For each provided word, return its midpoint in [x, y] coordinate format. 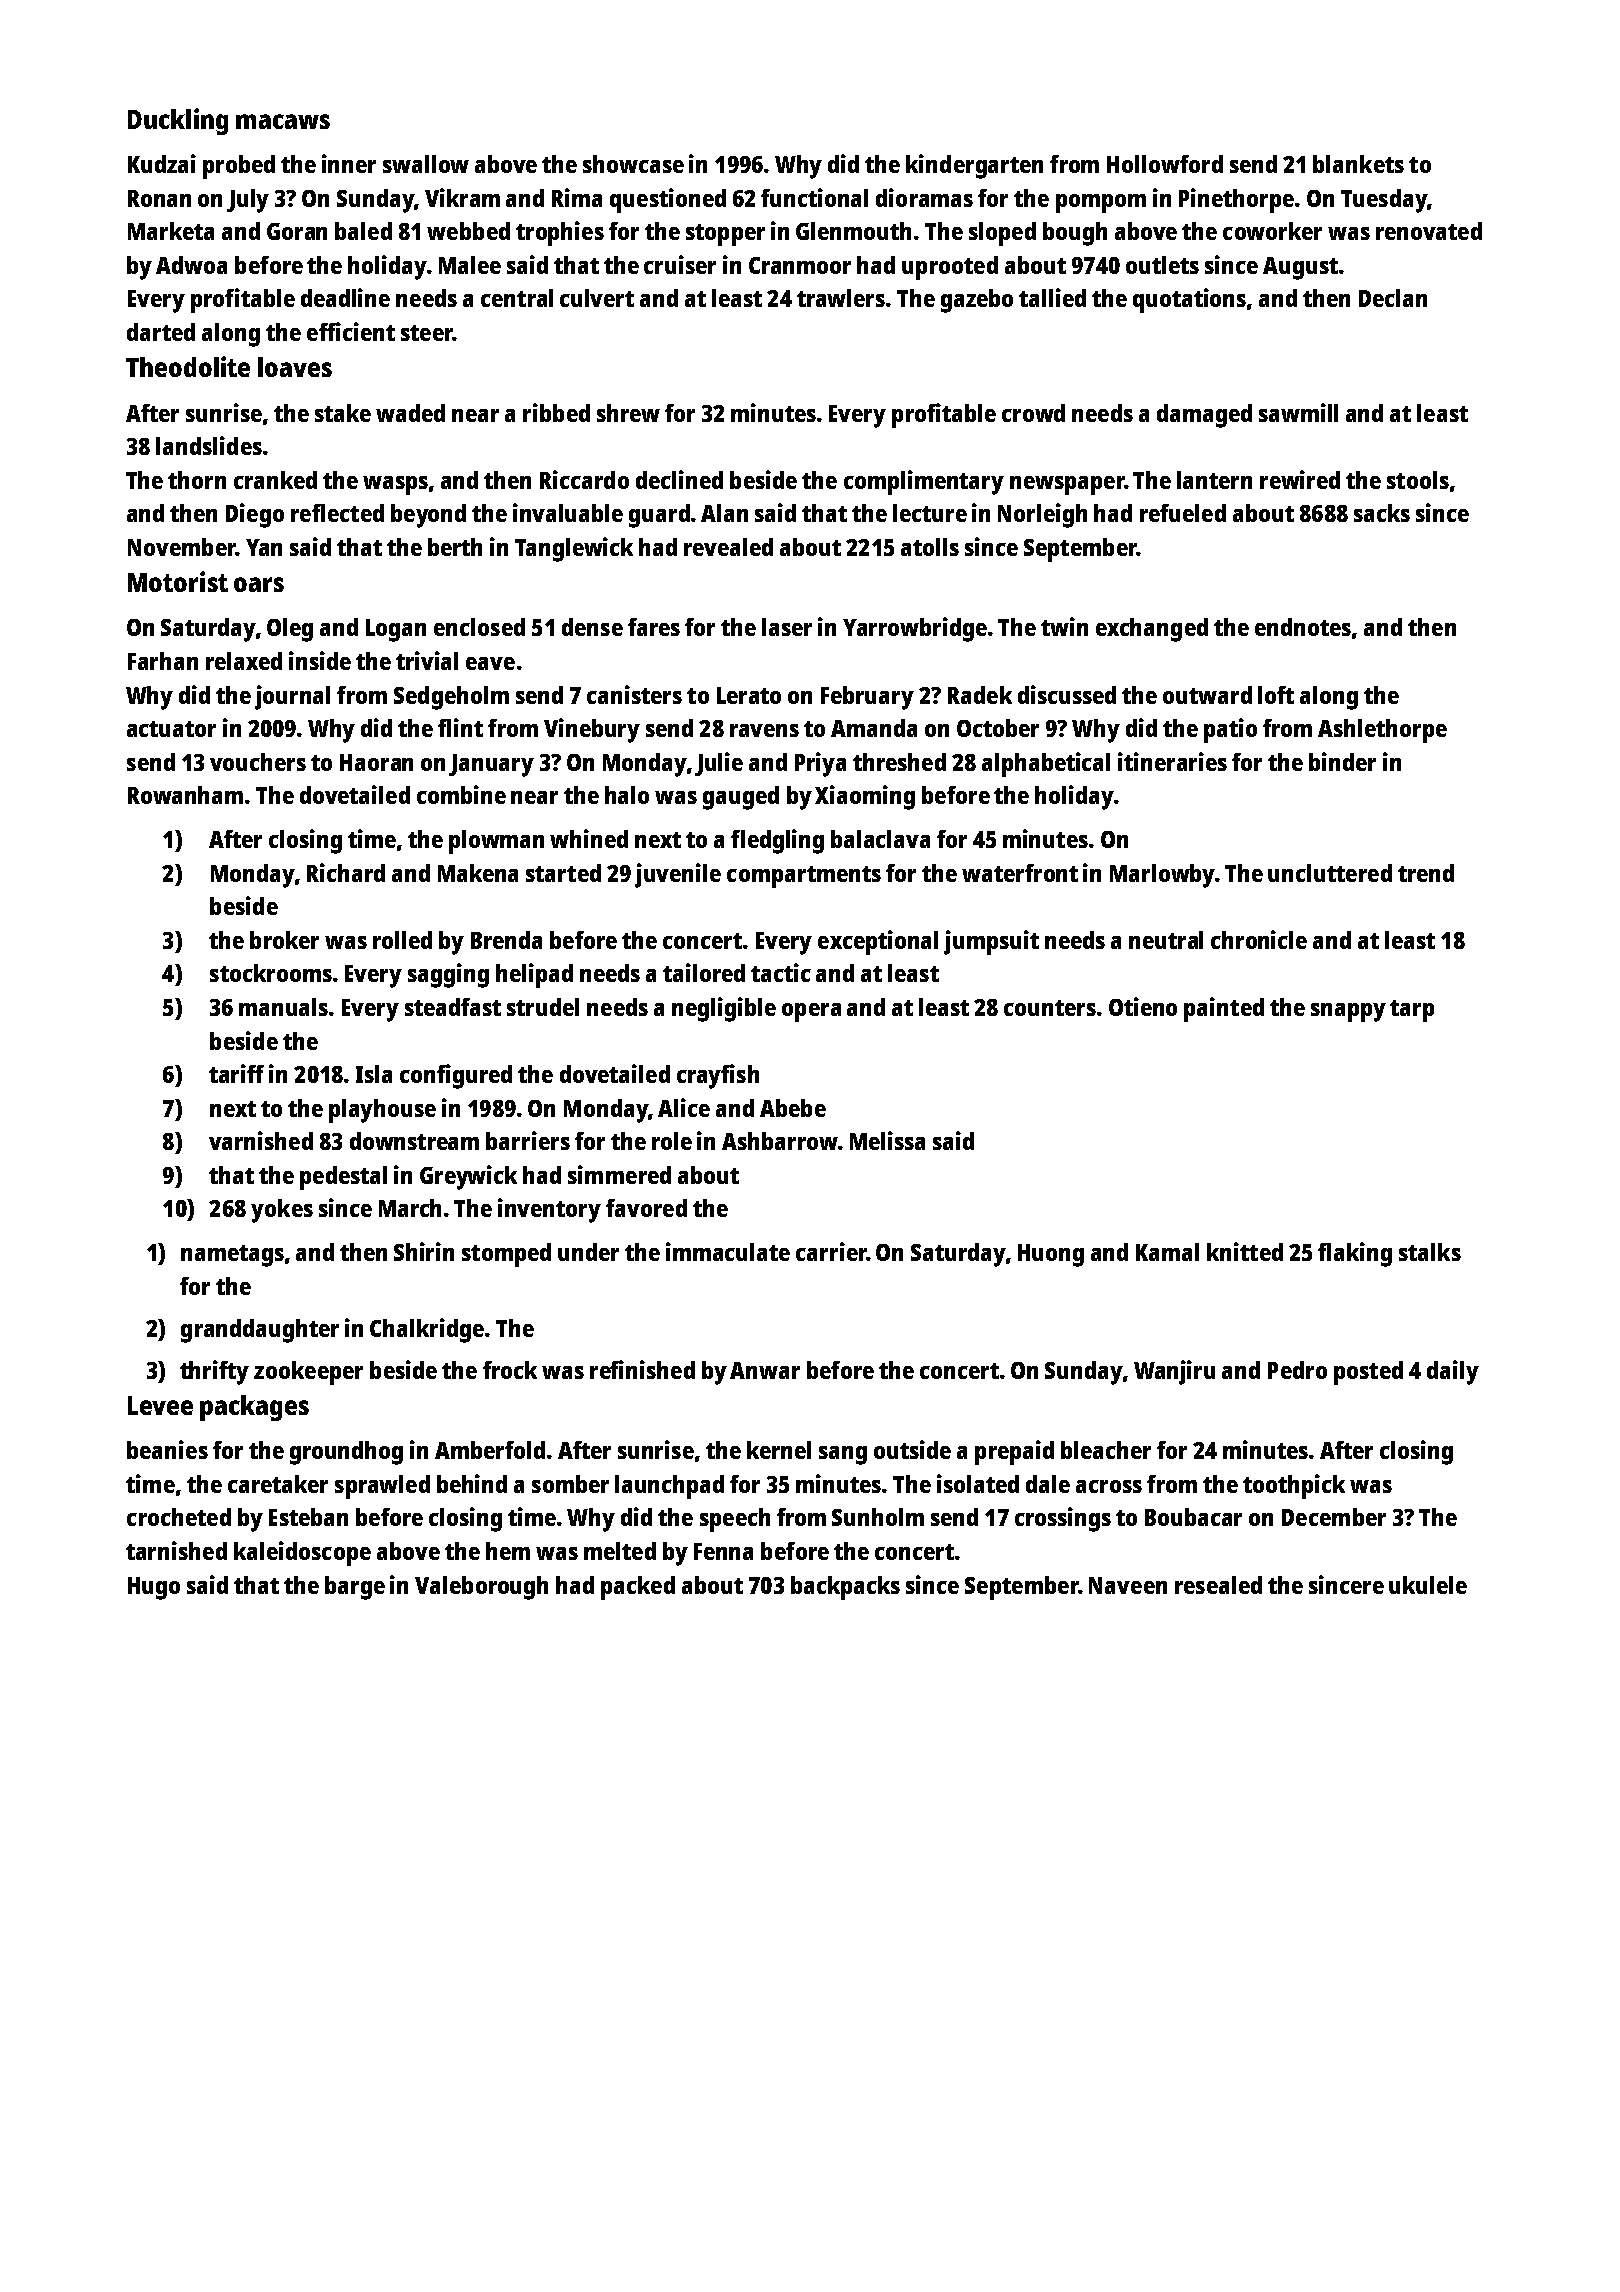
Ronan [159, 198]
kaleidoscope [302, 1553]
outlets [1162, 265]
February [867, 698]
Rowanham [185, 795]
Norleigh [1042, 515]
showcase [633, 164]
